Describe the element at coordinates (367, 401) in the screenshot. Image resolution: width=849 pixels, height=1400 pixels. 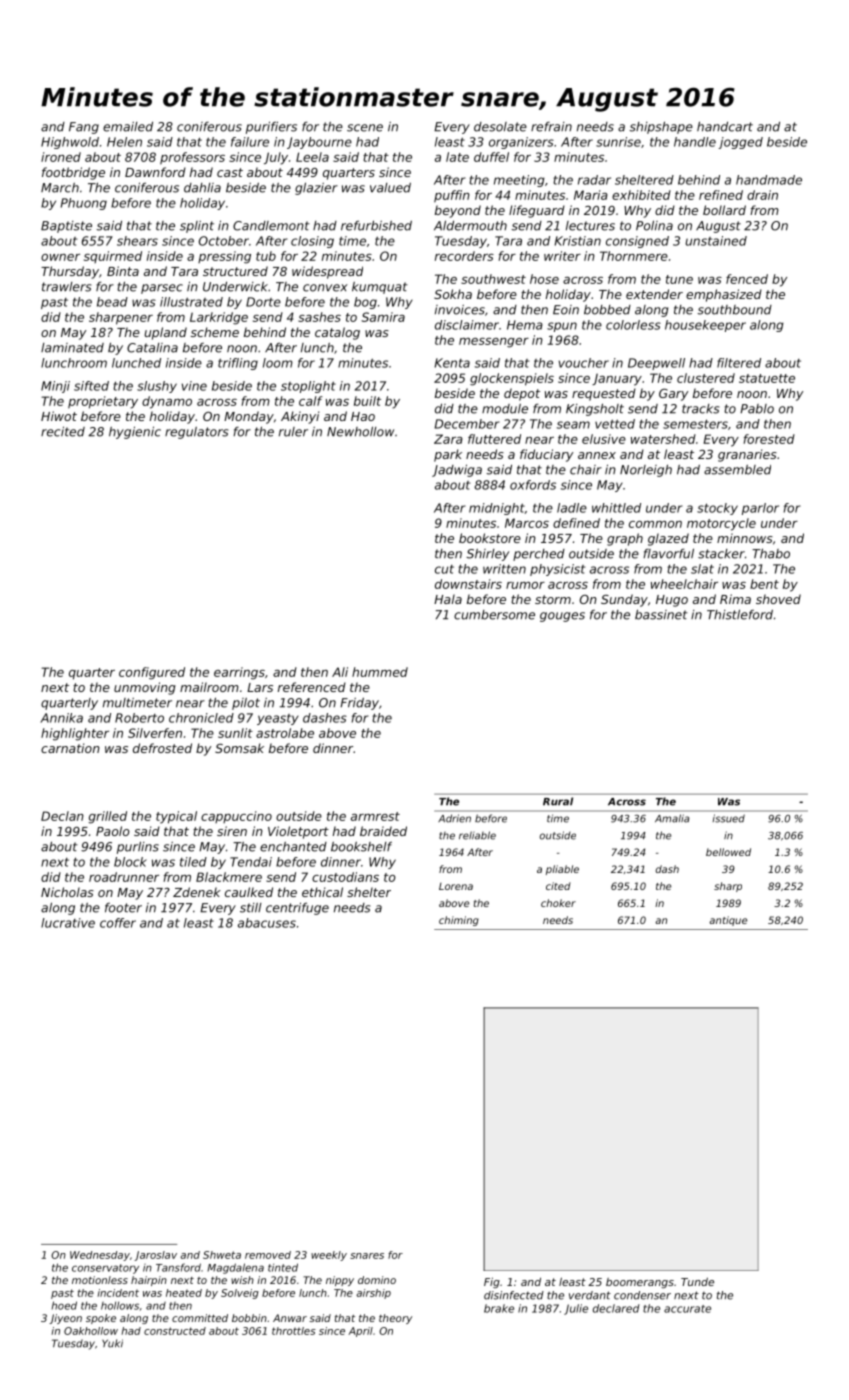
I see `built` at that location.
